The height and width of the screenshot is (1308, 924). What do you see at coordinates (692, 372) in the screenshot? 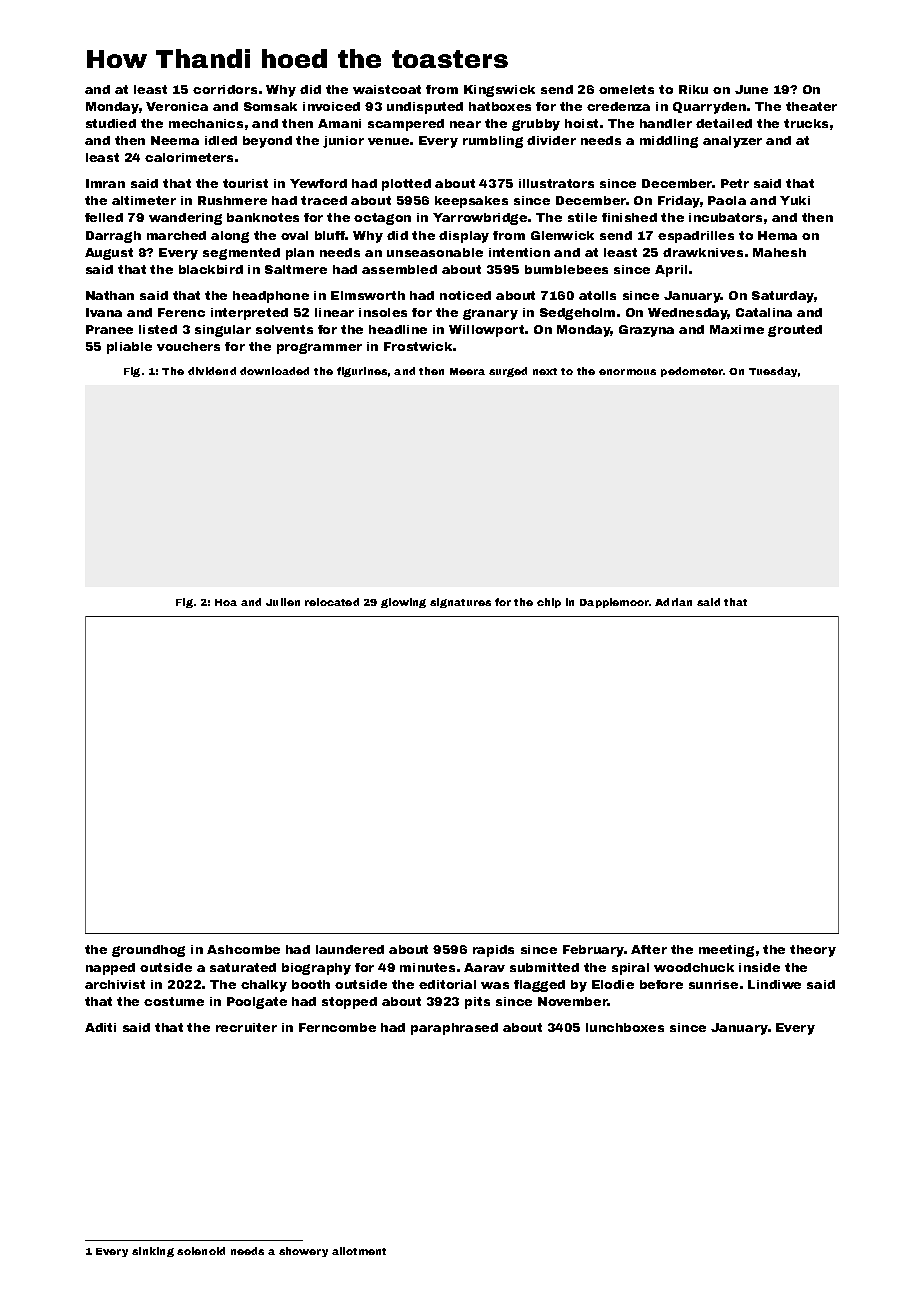
I see `pedometer` at bounding box center [692, 372].
